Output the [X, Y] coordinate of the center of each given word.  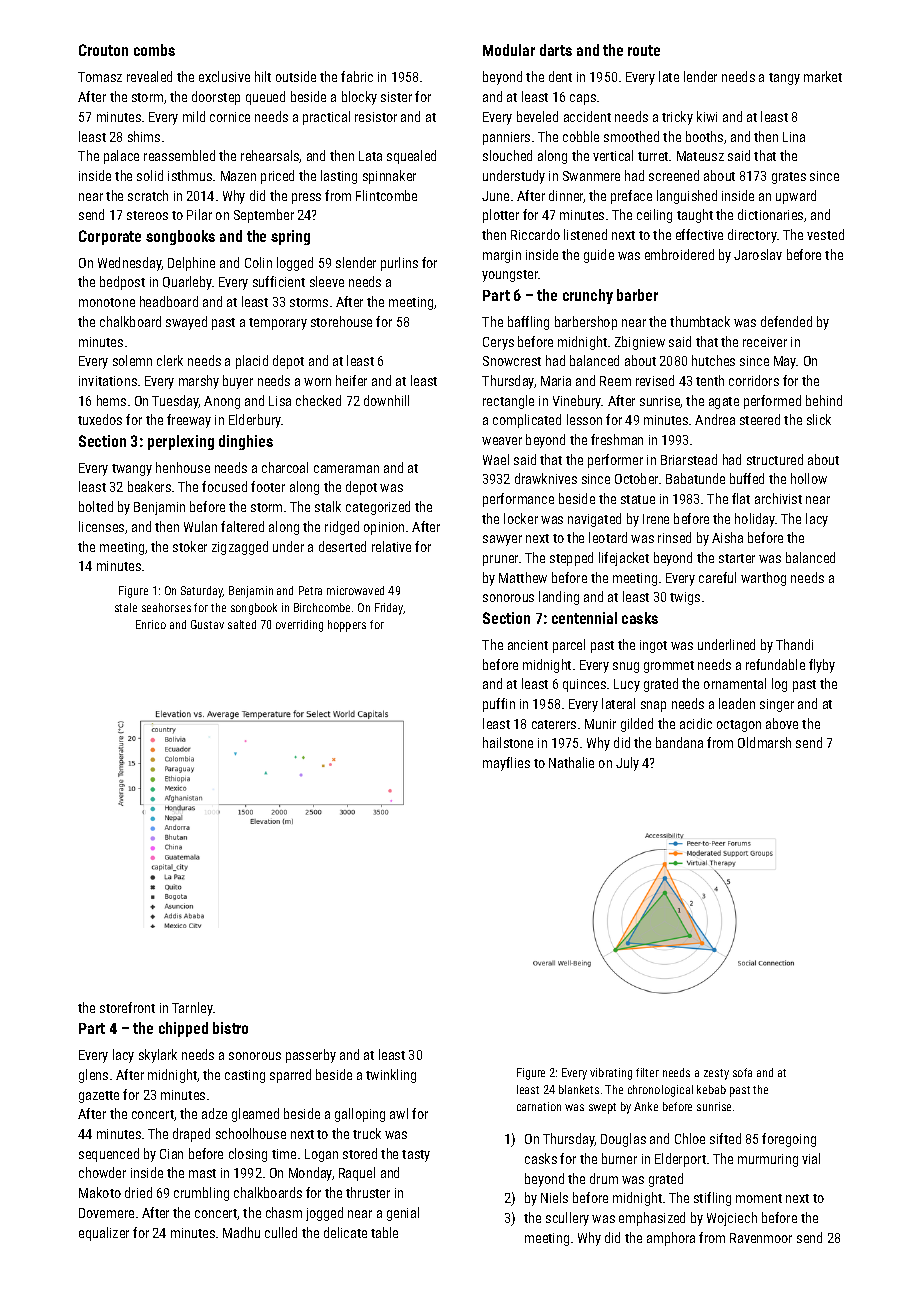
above [782, 723]
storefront [127, 1007]
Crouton [103, 50]
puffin [499, 705]
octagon [739, 726]
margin [502, 256]
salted [242, 624]
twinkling [391, 1076]
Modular [509, 50]
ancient [528, 645]
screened [674, 175]
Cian [171, 1154]
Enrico [151, 624]
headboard [169, 301]
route [644, 50]
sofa [742, 1072]
